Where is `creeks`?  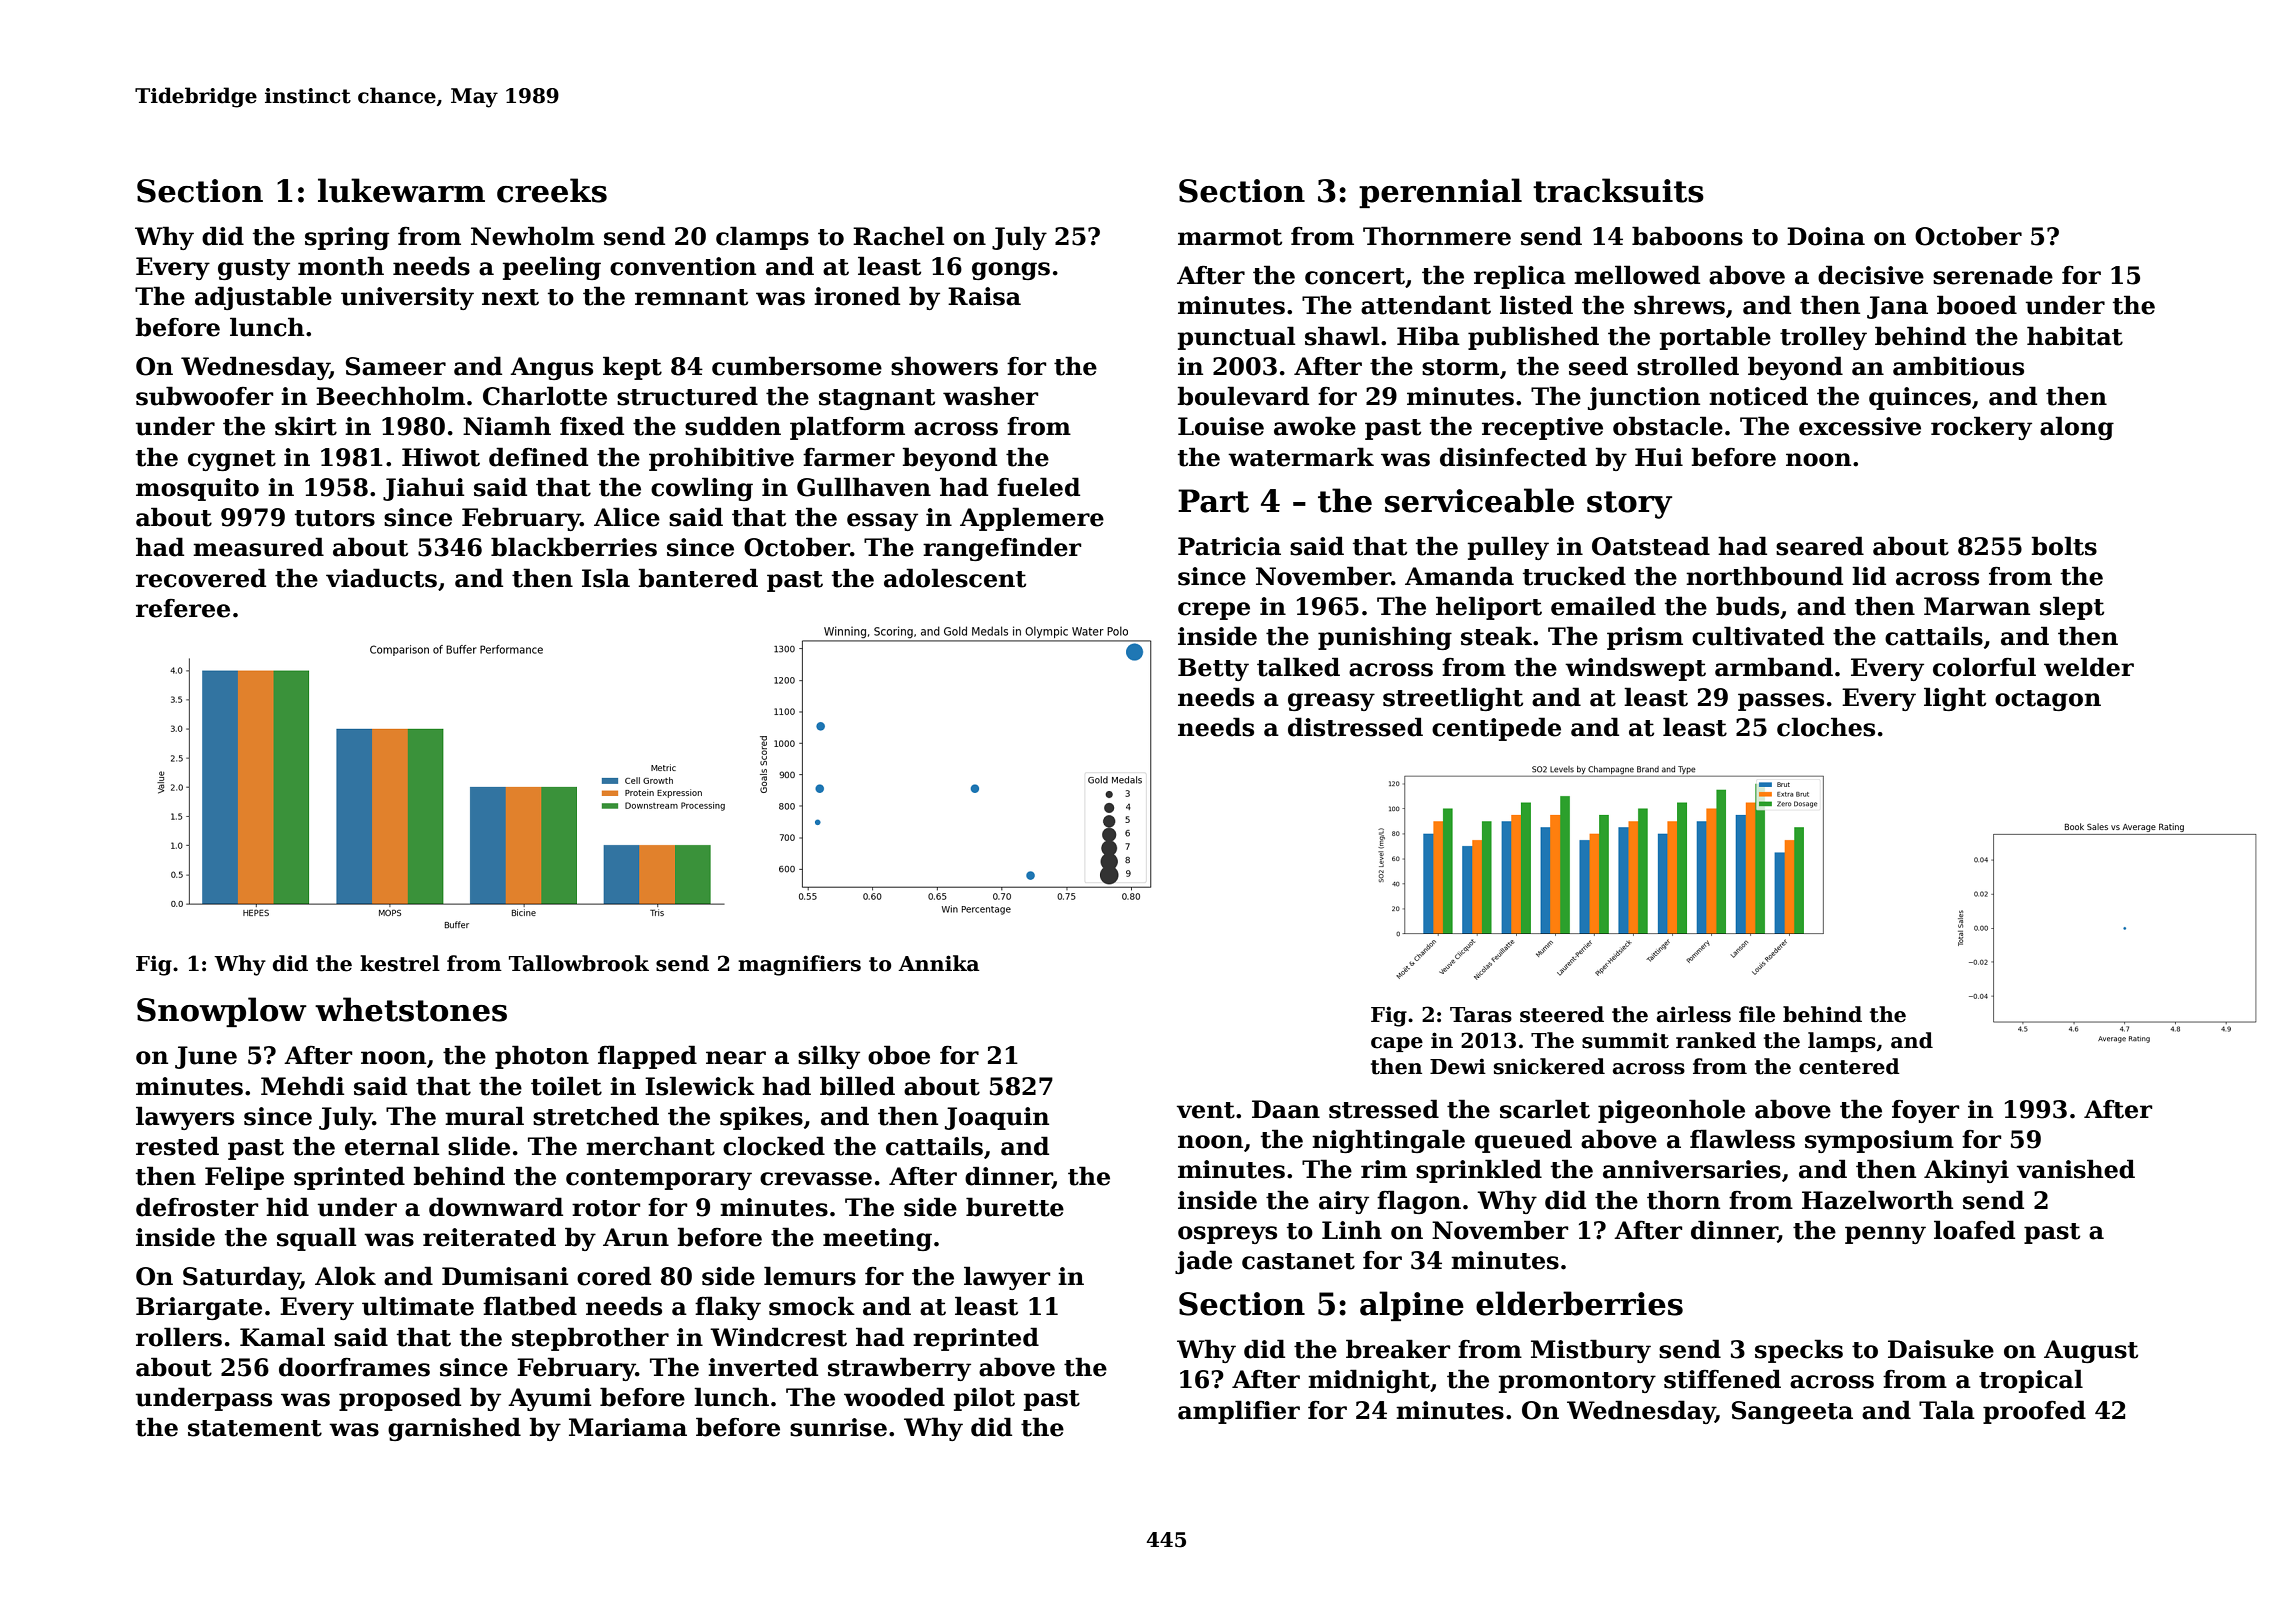 creeks is located at coordinates (552, 190).
